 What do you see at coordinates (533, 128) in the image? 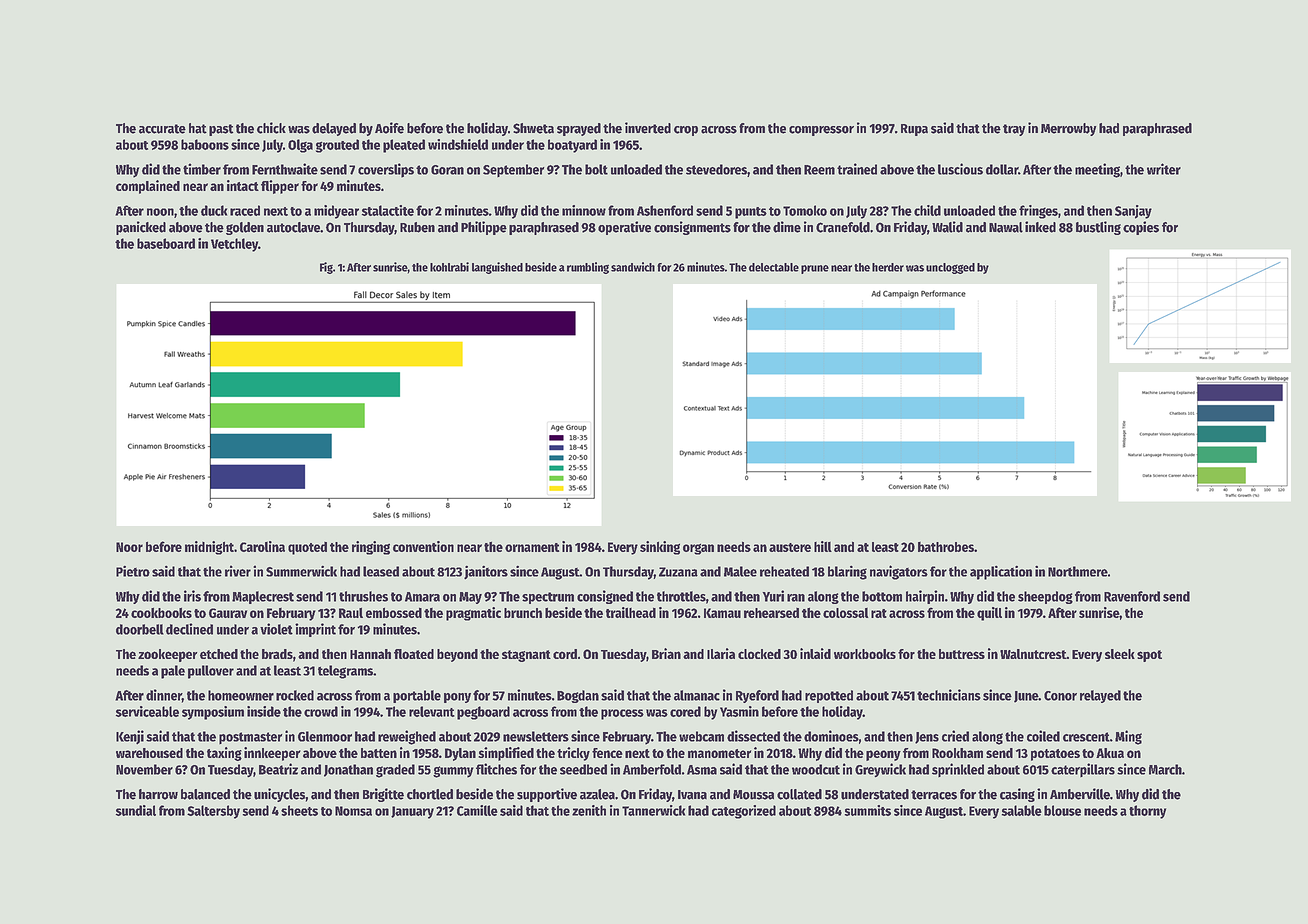
I see `Shweta` at bounding box center [533, 128].
